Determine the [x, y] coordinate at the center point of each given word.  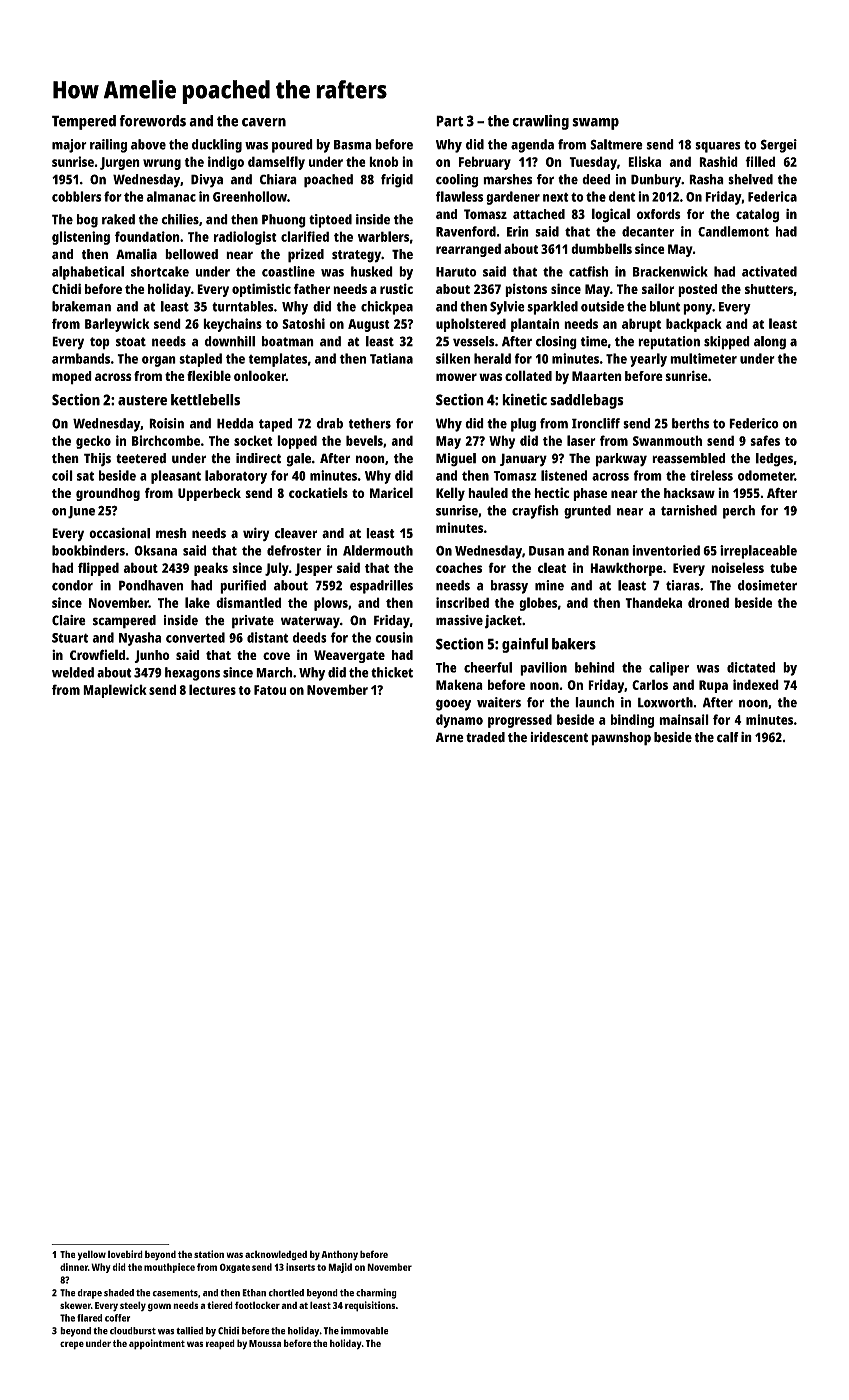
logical [611, 215]
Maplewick [115, 691]
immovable [365, 1331]
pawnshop [621, 739]
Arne [450, 737]
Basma [353, 145]
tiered [220, 1305]
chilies [180, 219]
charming [376, 1293]
